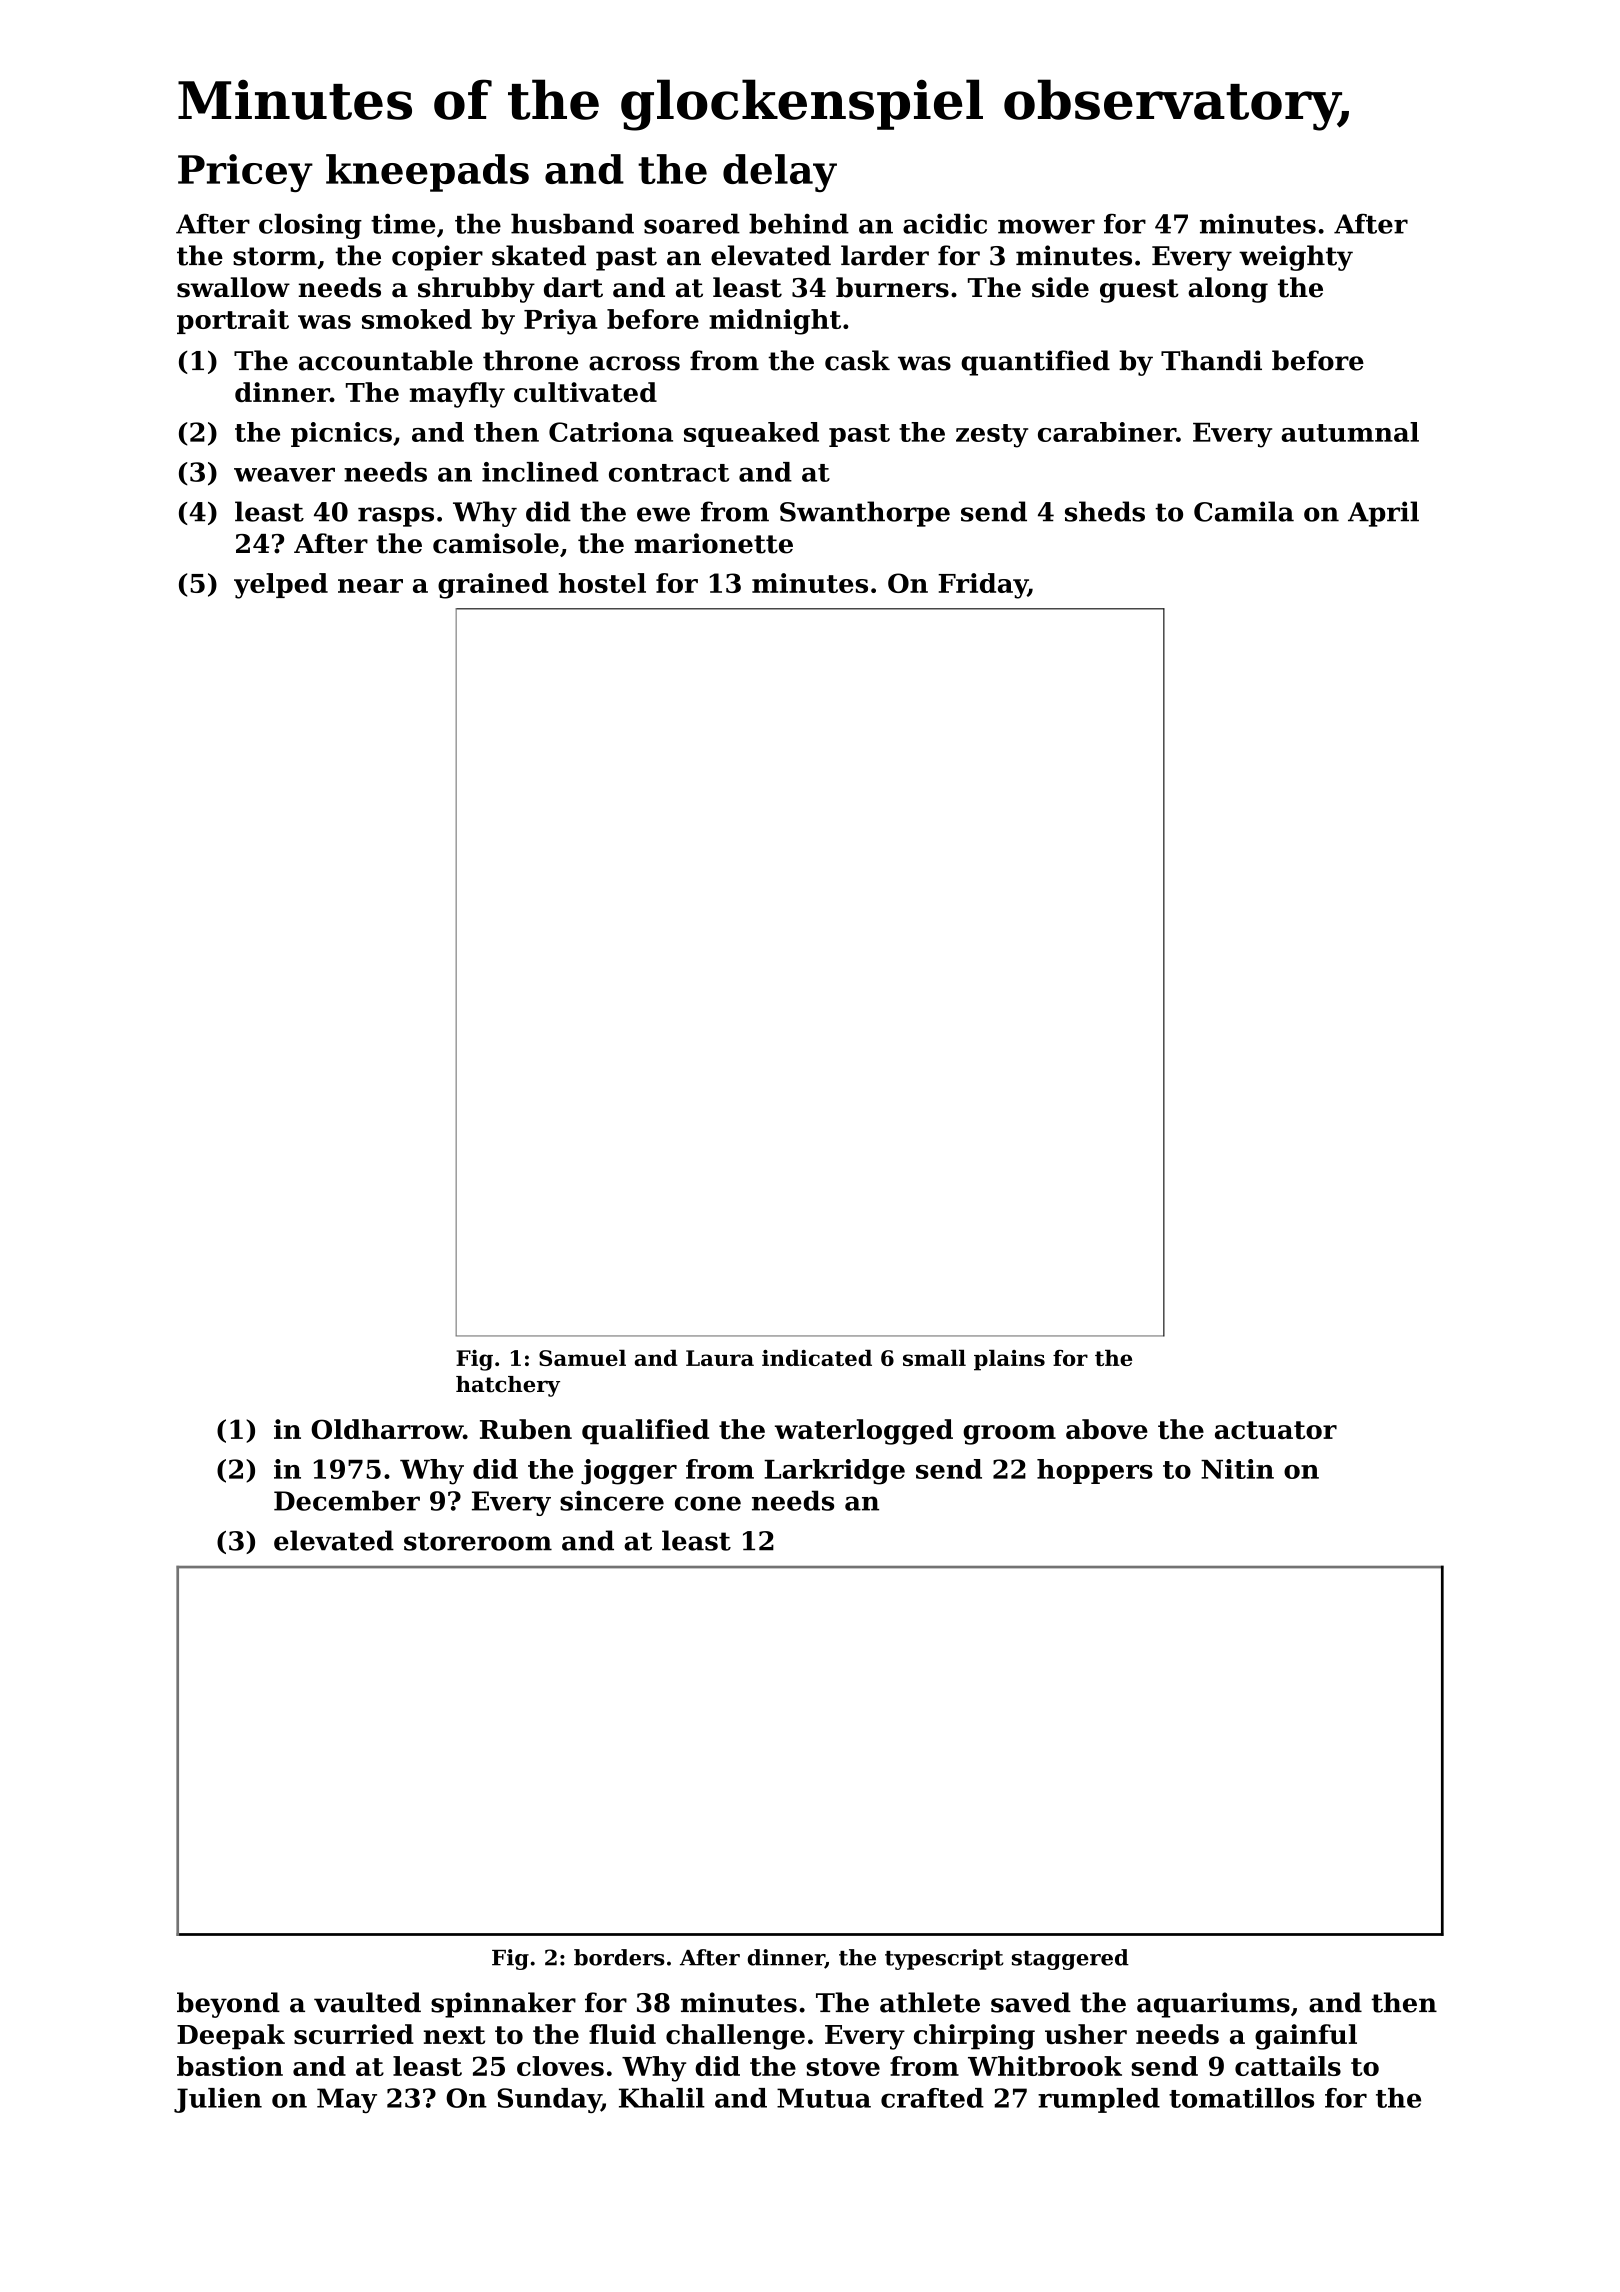  What do you see at coordinates (1296, 258) in the screenshot?
I see `weighty` at bounding box center [1296, 258].
